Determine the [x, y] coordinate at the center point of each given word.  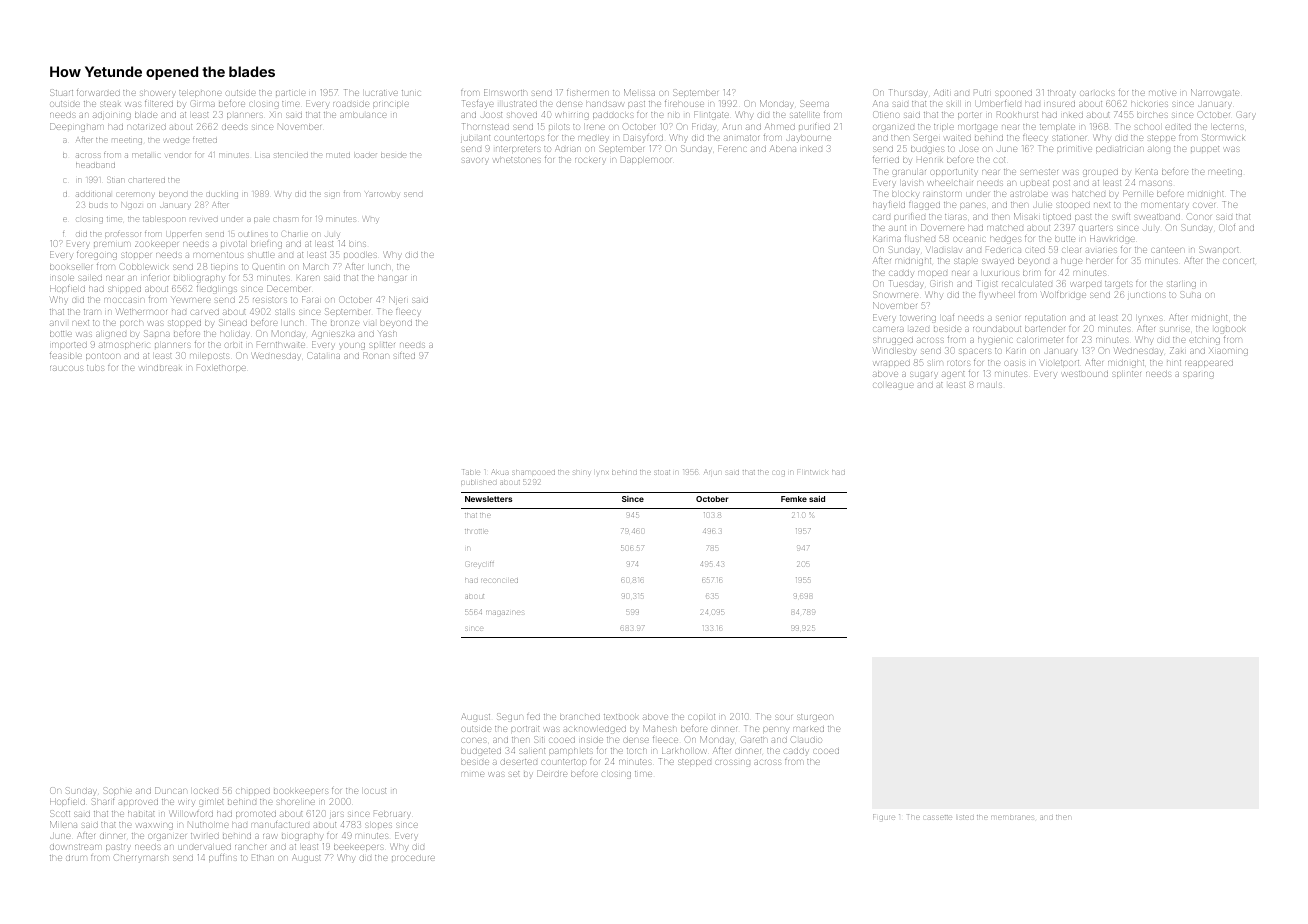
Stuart [61, 92]
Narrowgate [1215, 93]
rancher [250, 847]
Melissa [639, 92]
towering [918, 319]
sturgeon [815, 718]
